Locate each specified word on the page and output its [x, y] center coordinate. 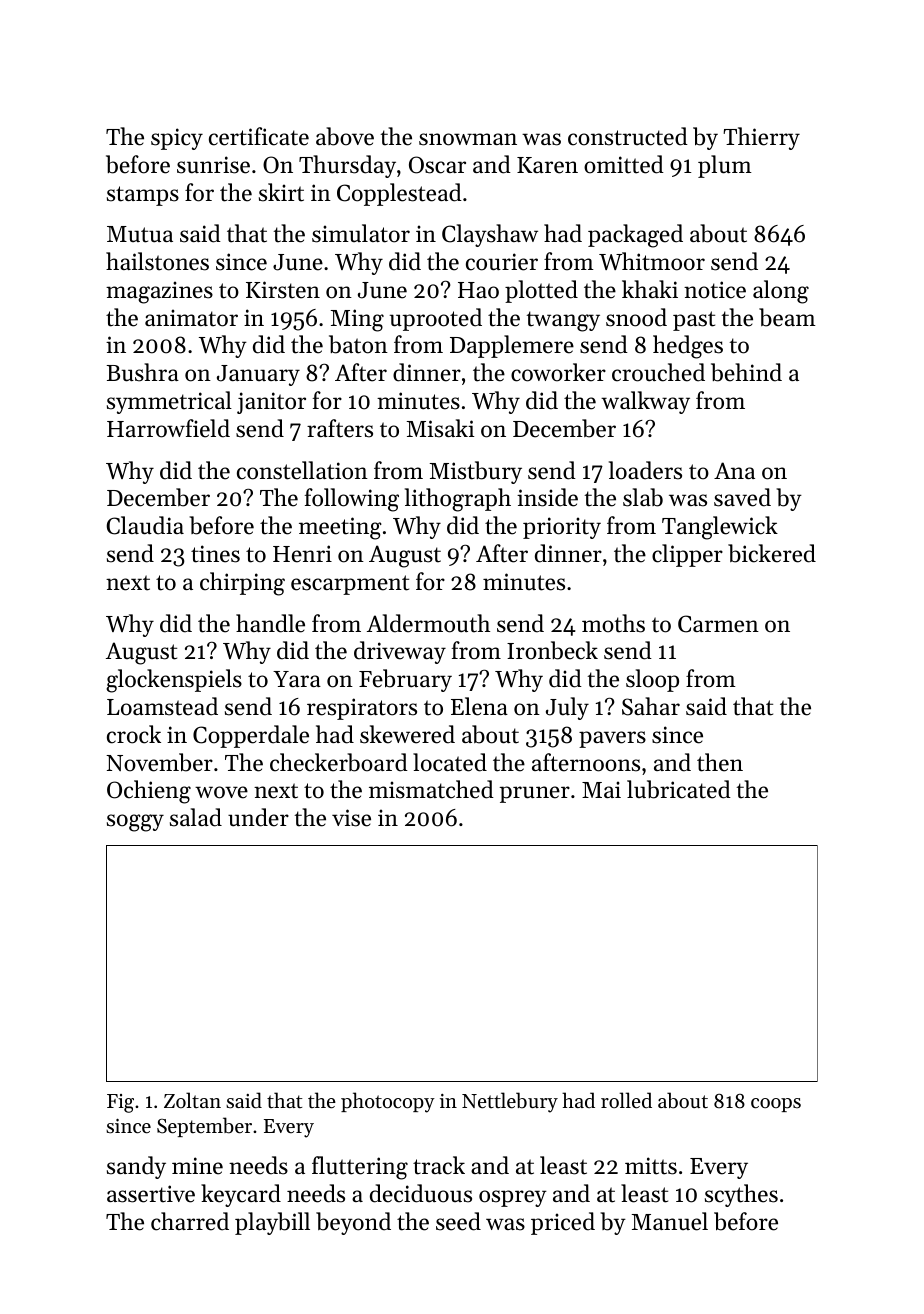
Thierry [761, 138]
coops [776, 1105]
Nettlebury [510, 1102]
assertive [151, 1194]
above [345, 136]
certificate [259, 136]
